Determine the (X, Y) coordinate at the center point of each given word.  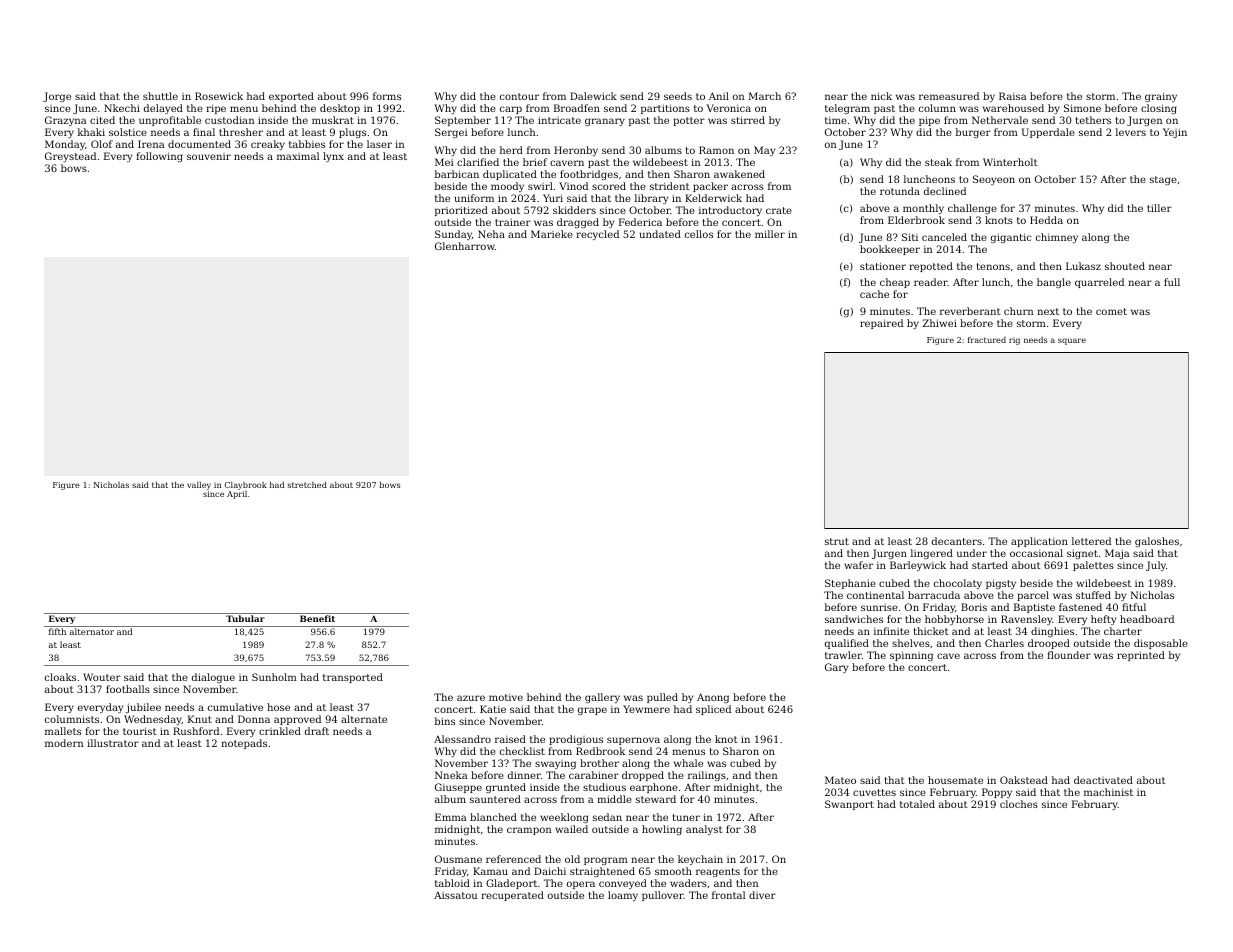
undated (660, 234)
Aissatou (455, 895)
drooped (1049, 644)
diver (762, 895)
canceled (944, 237)
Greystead (70, 157)
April (237, 495)
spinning (911, 656)
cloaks (60, 677)
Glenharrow (465, 246)
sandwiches (854, 619)
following (159, 157)
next (1048, 311)
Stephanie (850, 584)
